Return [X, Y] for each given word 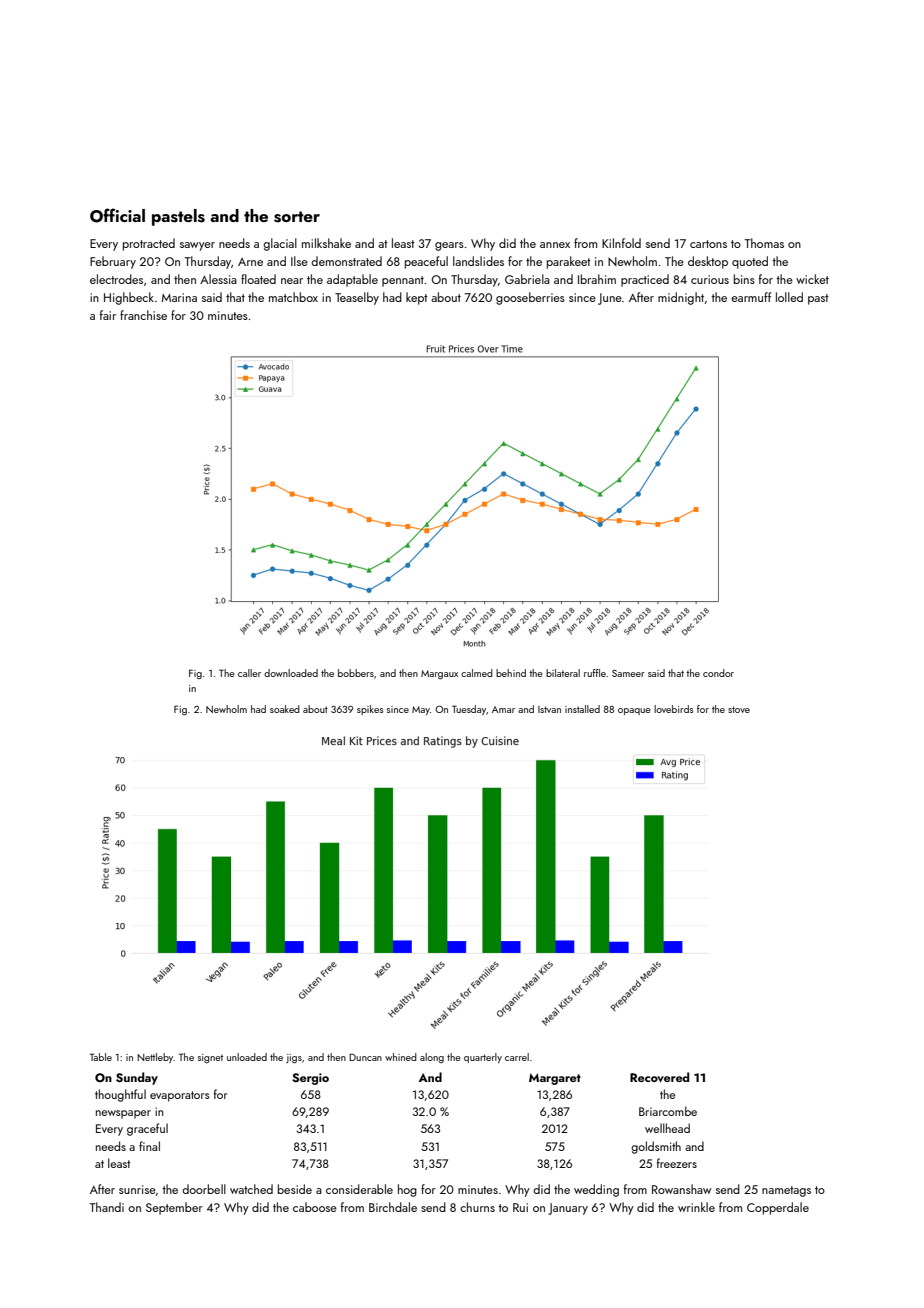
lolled [789, 297]
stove [739, 709]
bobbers [356, 673]
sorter [297, 217]
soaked [285, 709]
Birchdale [393, 1207]
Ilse [299, 261]
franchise [143, 315]
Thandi [107, 1207]
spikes [370, 710]
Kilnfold [621, 243]
